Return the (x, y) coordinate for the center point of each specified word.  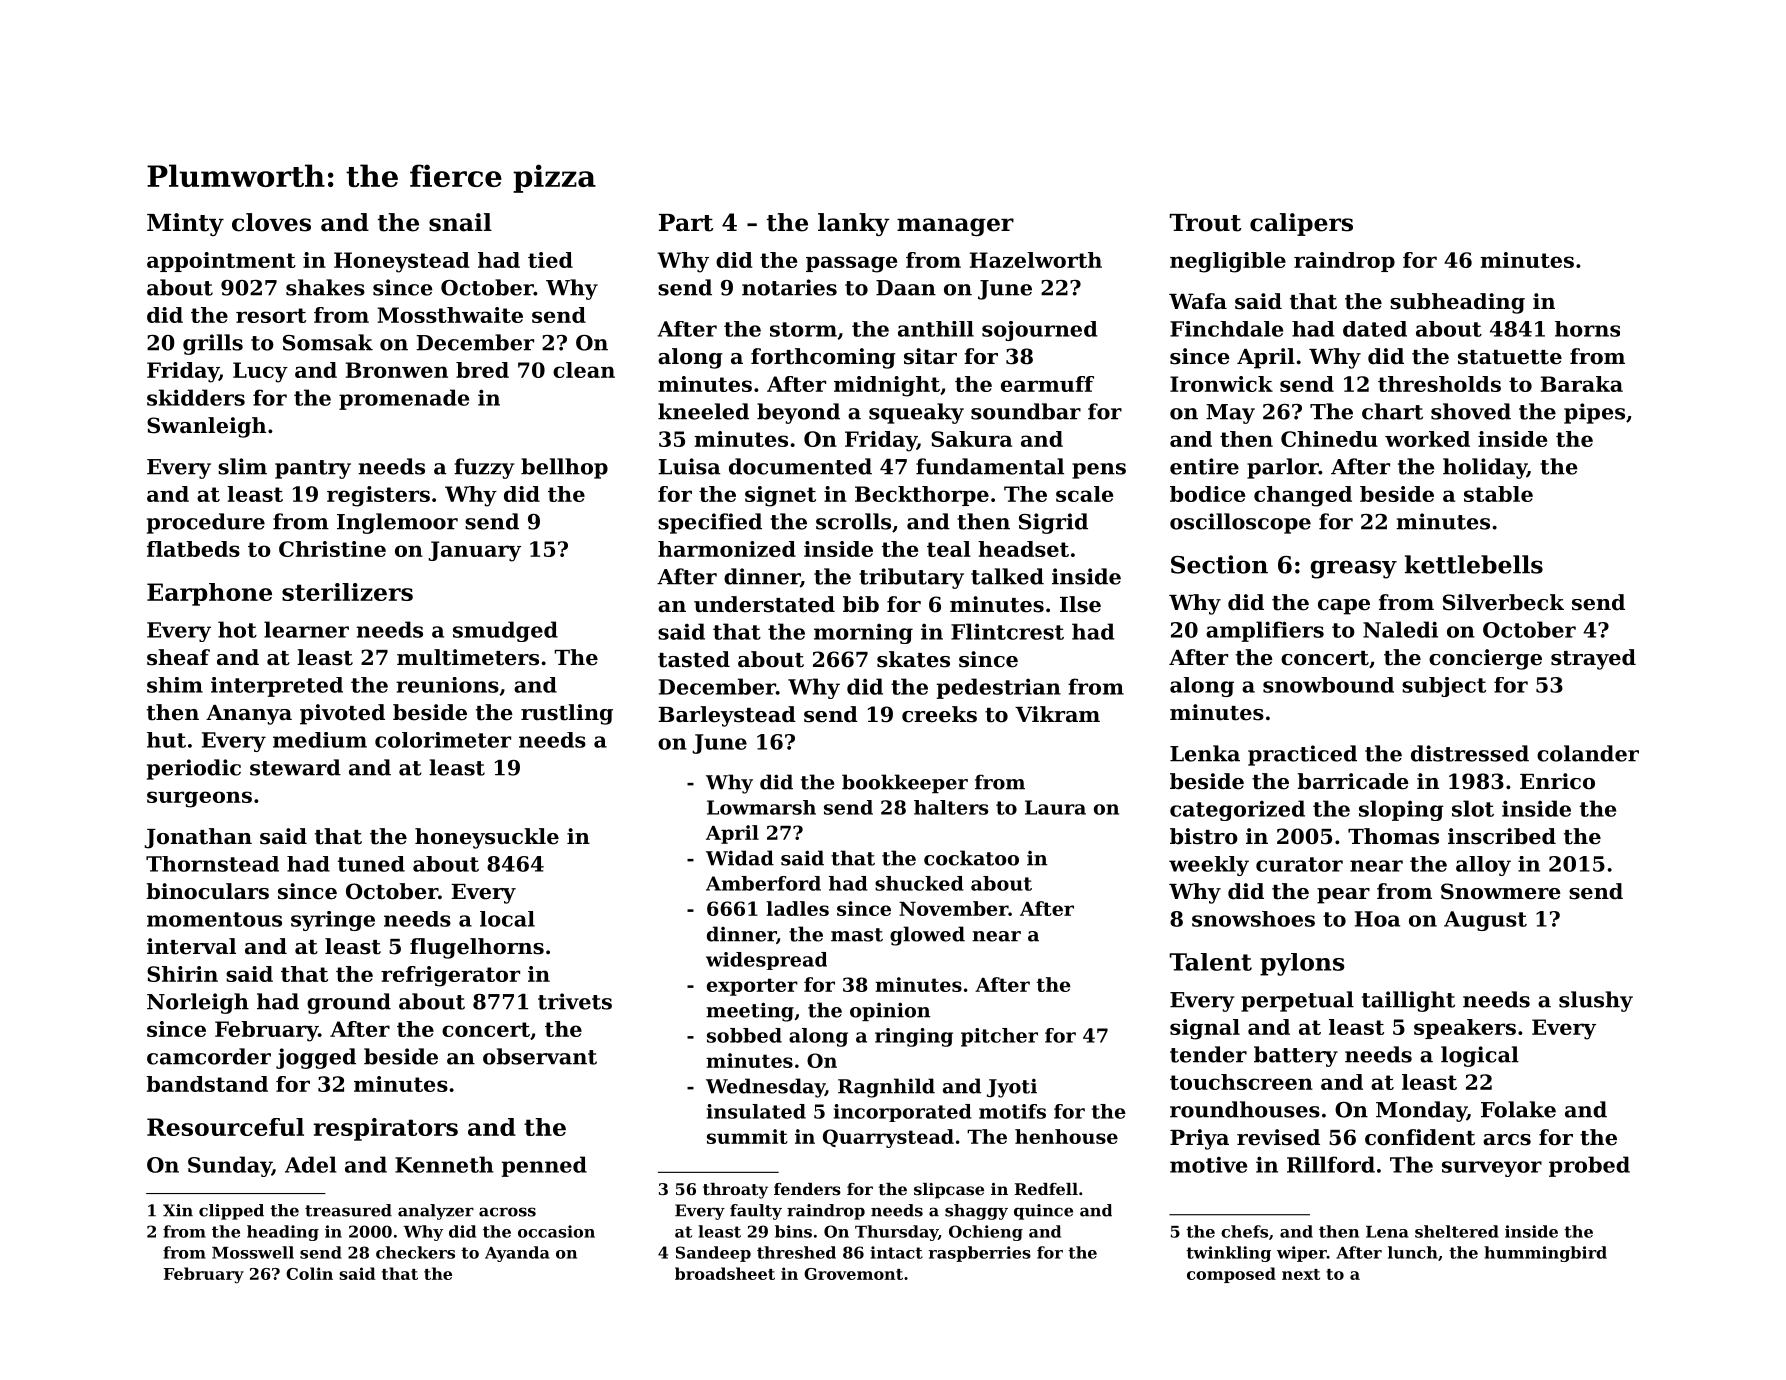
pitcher (999, 1037)
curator (1299, 864)
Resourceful (225, 1127)
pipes (1594, 413)
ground (349, 1003)
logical (1480, 1056)
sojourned (1040, 331)
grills (213, 344)
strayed (1593, 659)
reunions (447, 685)
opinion (890, 1011)
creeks (939, 714)
